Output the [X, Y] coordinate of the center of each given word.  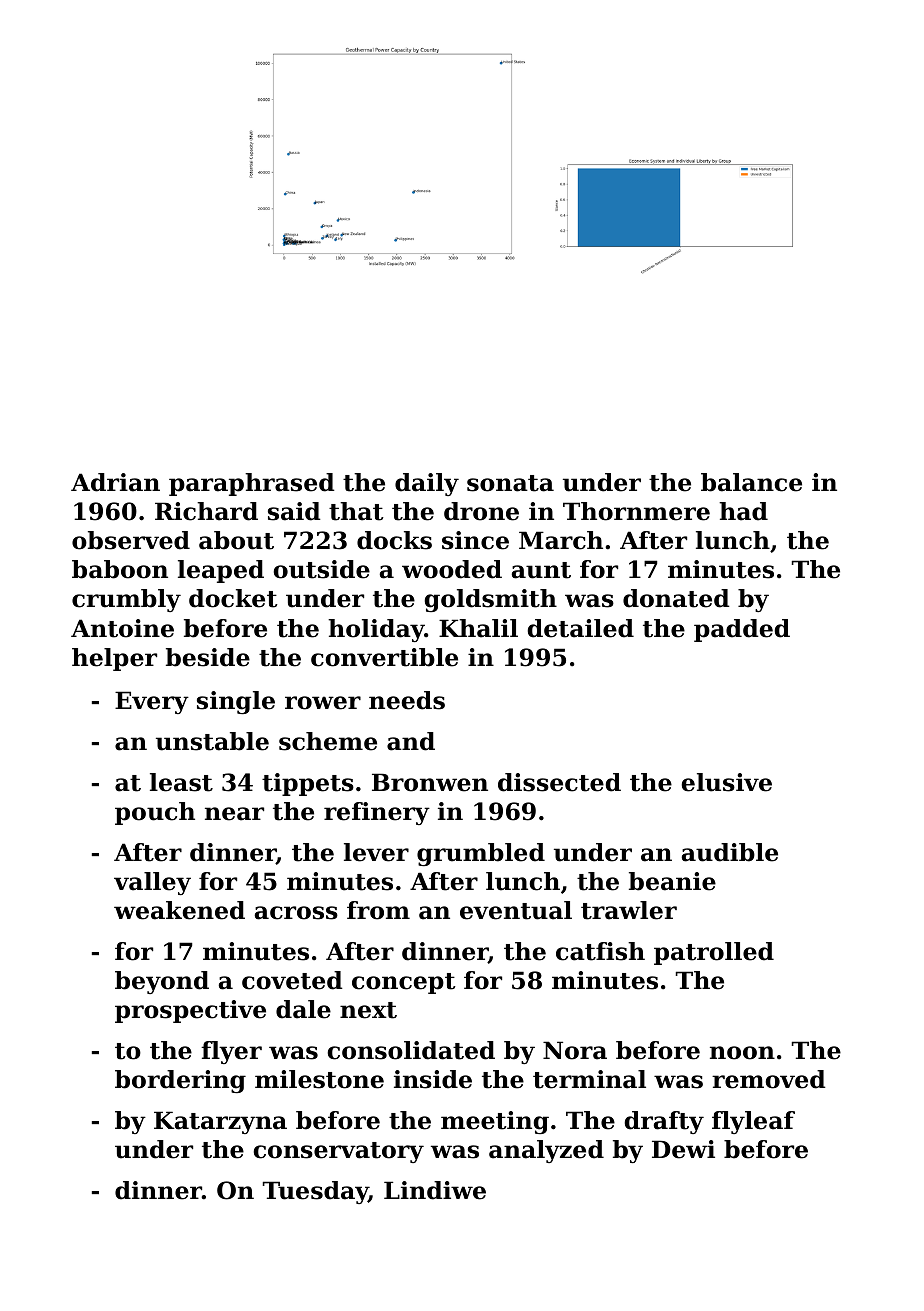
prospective [190, 1011]
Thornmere [636, 511]
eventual [516, 910]
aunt [541, 570]
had [743, 511]
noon [742, 1053]
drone [481, 511]
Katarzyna [220, 1122]
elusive [726, 782]
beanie [672, 881]
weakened [179, 910]
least [181, 782]
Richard [206, 511]
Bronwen [430, 782]
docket [233, 598]
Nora [575, 1050]
